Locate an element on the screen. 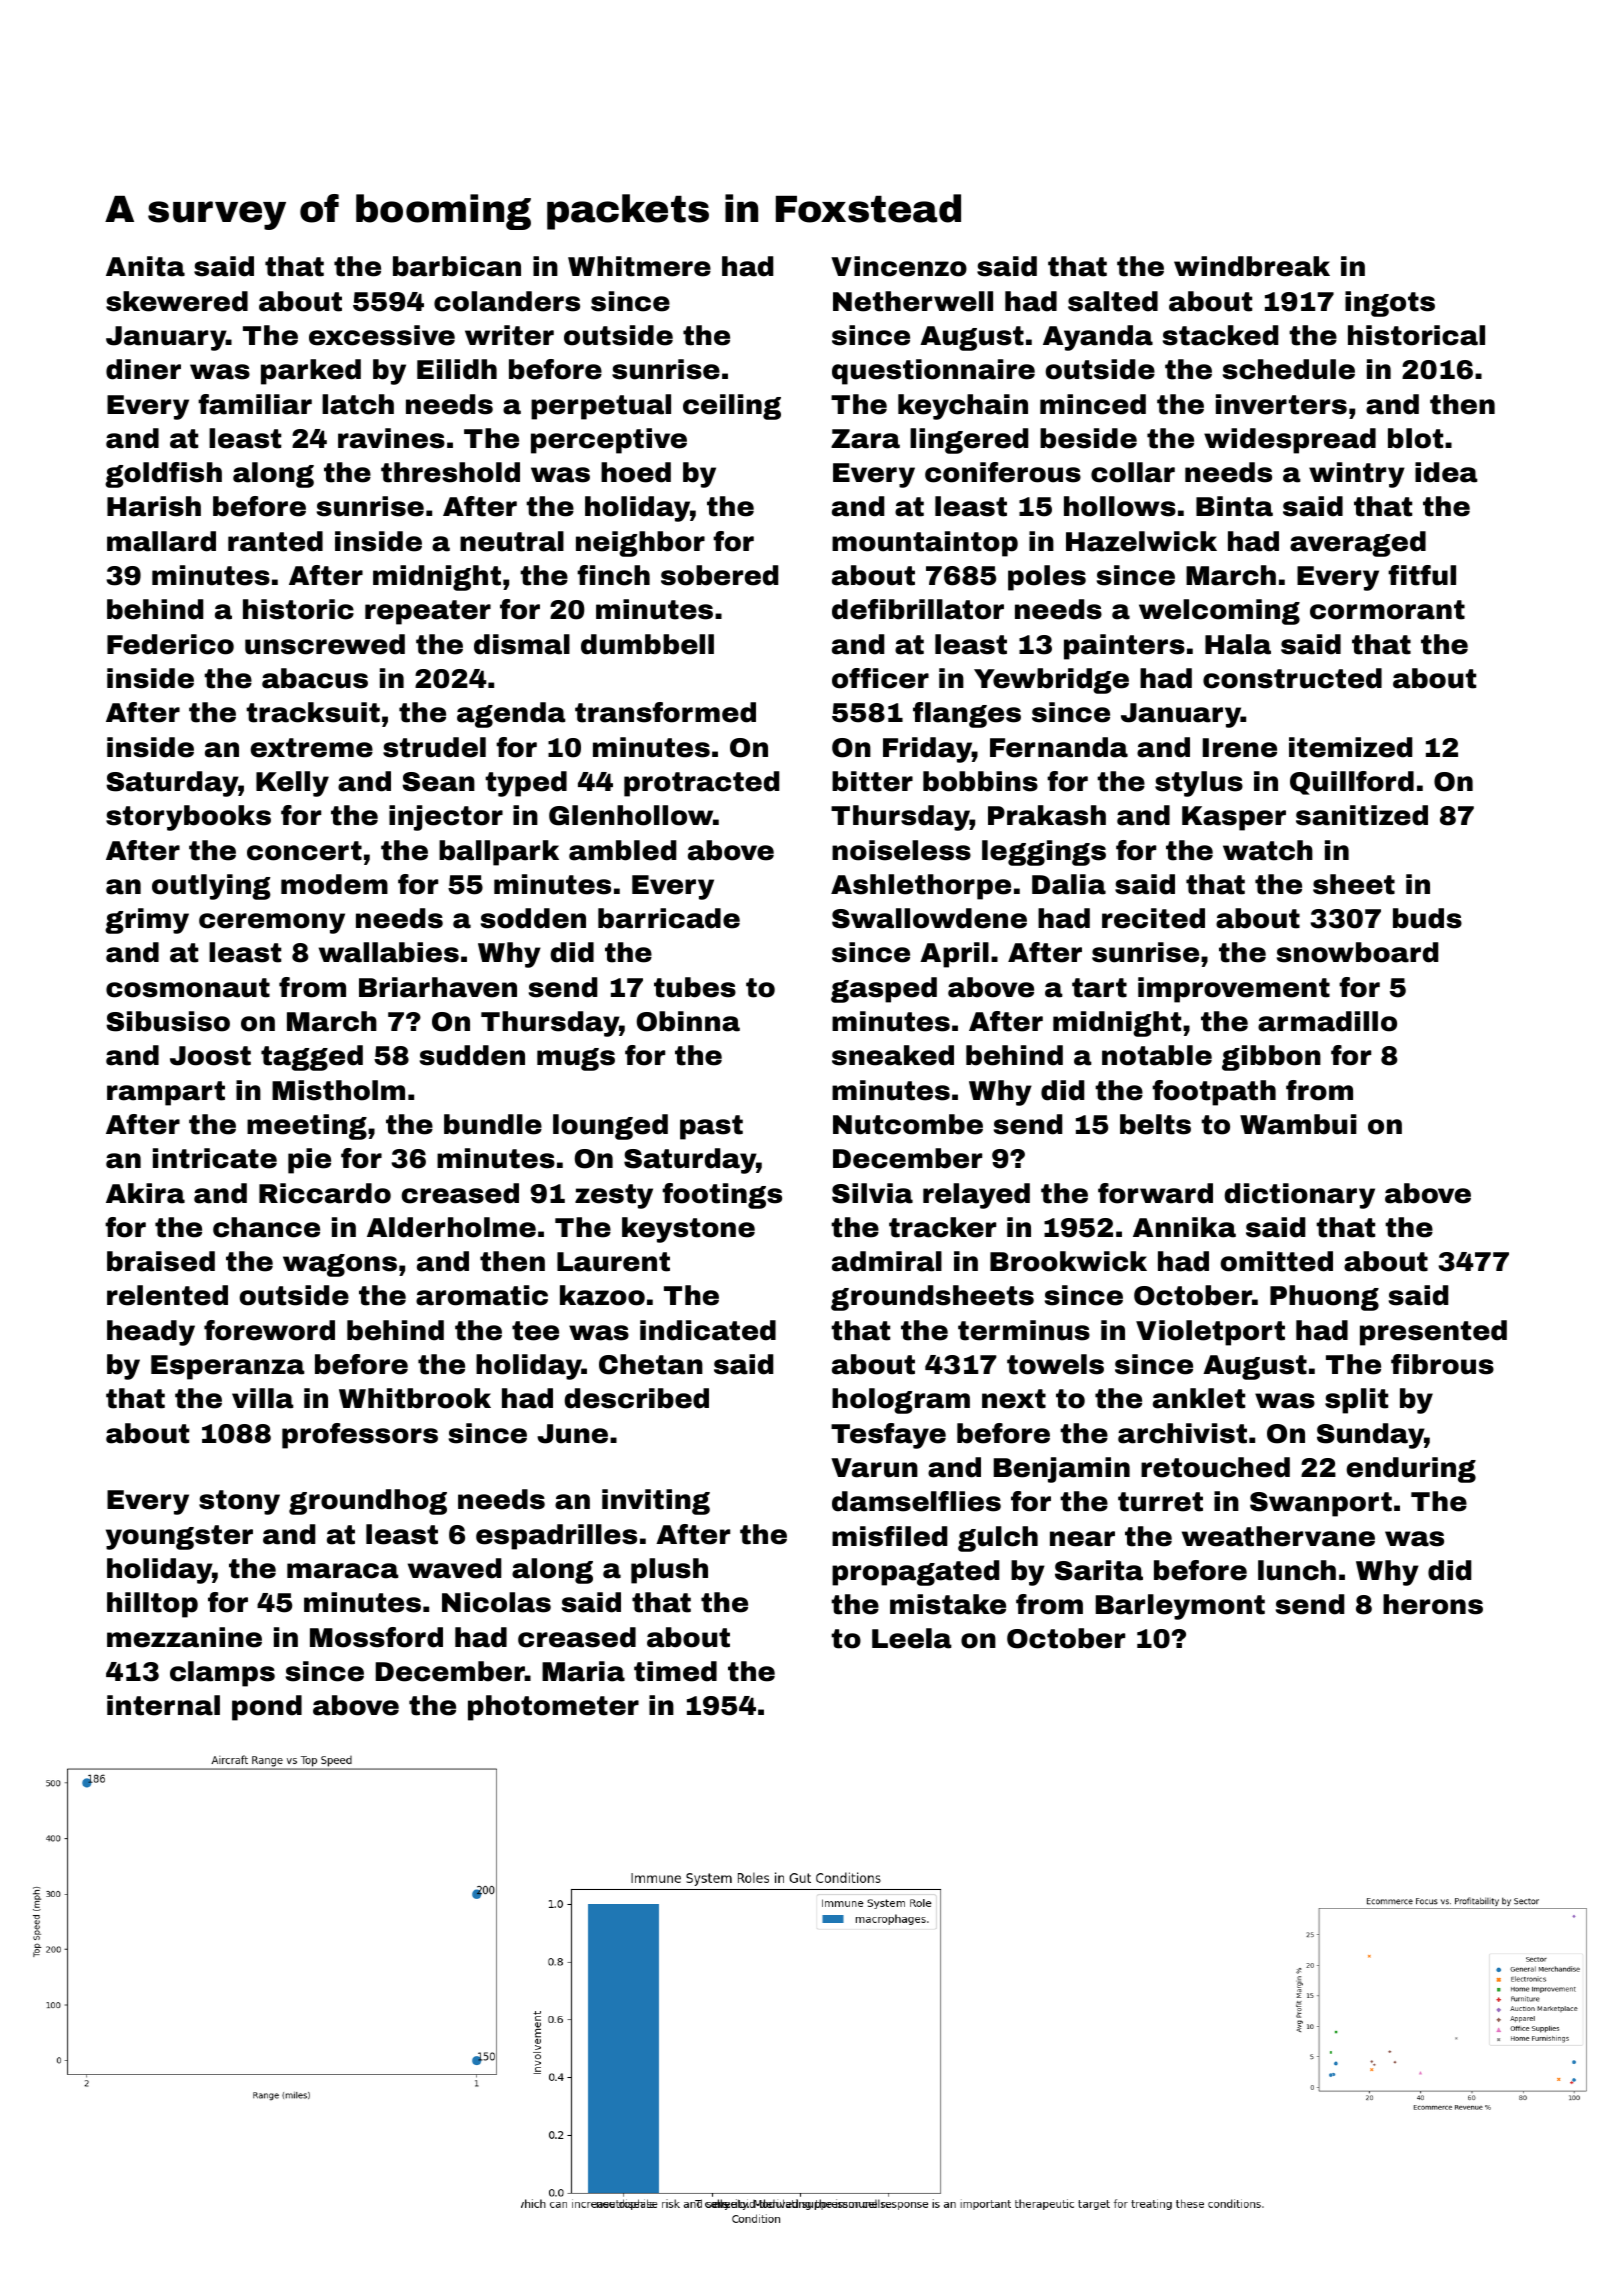 Image resolution: width=1620 pixels, height=2292 pixels. noiseless is located at coordinates (901, 850).
